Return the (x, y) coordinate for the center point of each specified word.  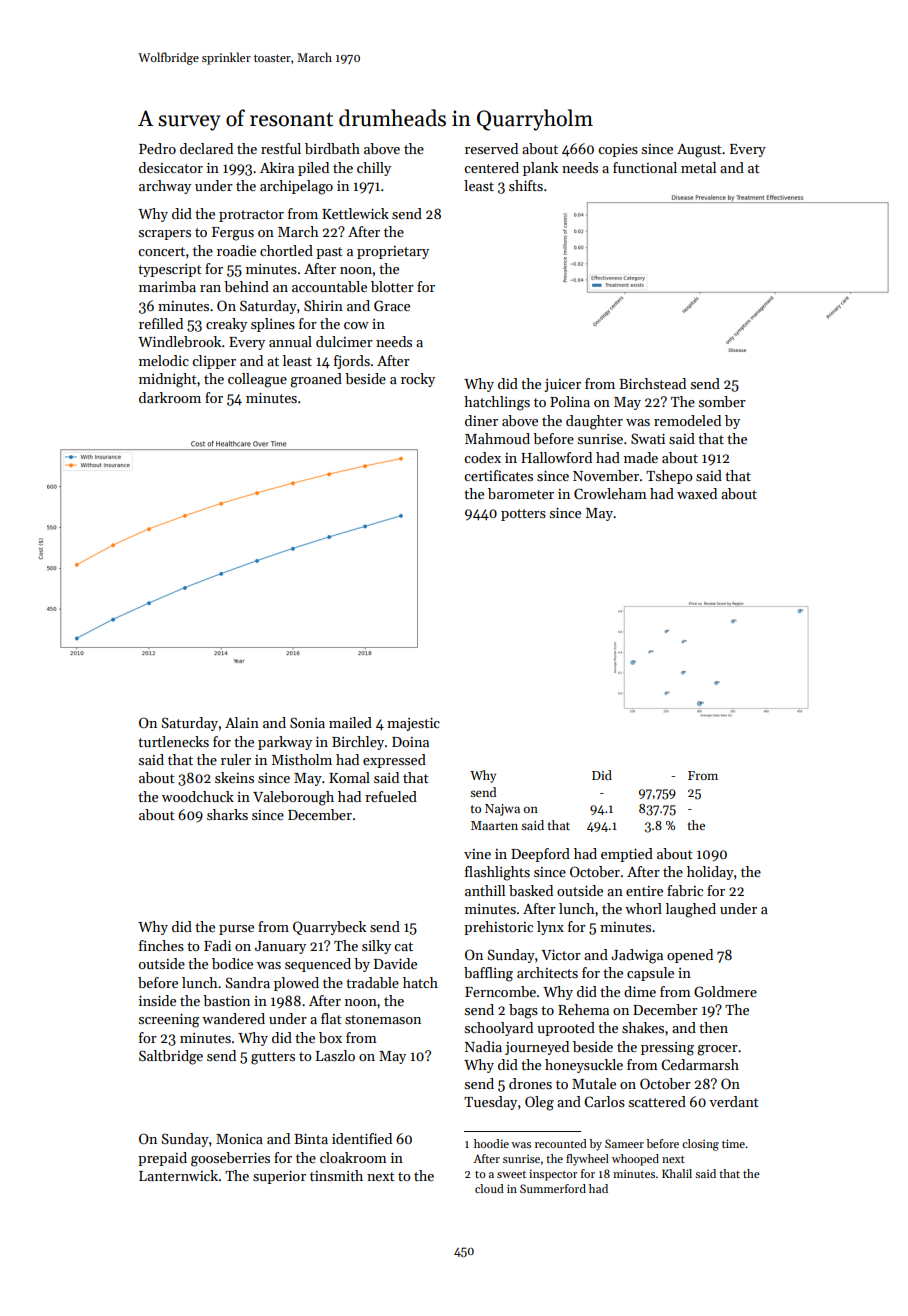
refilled (161, 323)
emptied (627, 855)
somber (722, 401)
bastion (226, 1000)
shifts (526, 185)
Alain (242, 722)
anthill (485, 890)
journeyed (537, 1048)
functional (645, 167)
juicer (562, 385)
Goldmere (725, 991)
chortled (286, 250)
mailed (350, 722)
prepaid (162, 1159)
